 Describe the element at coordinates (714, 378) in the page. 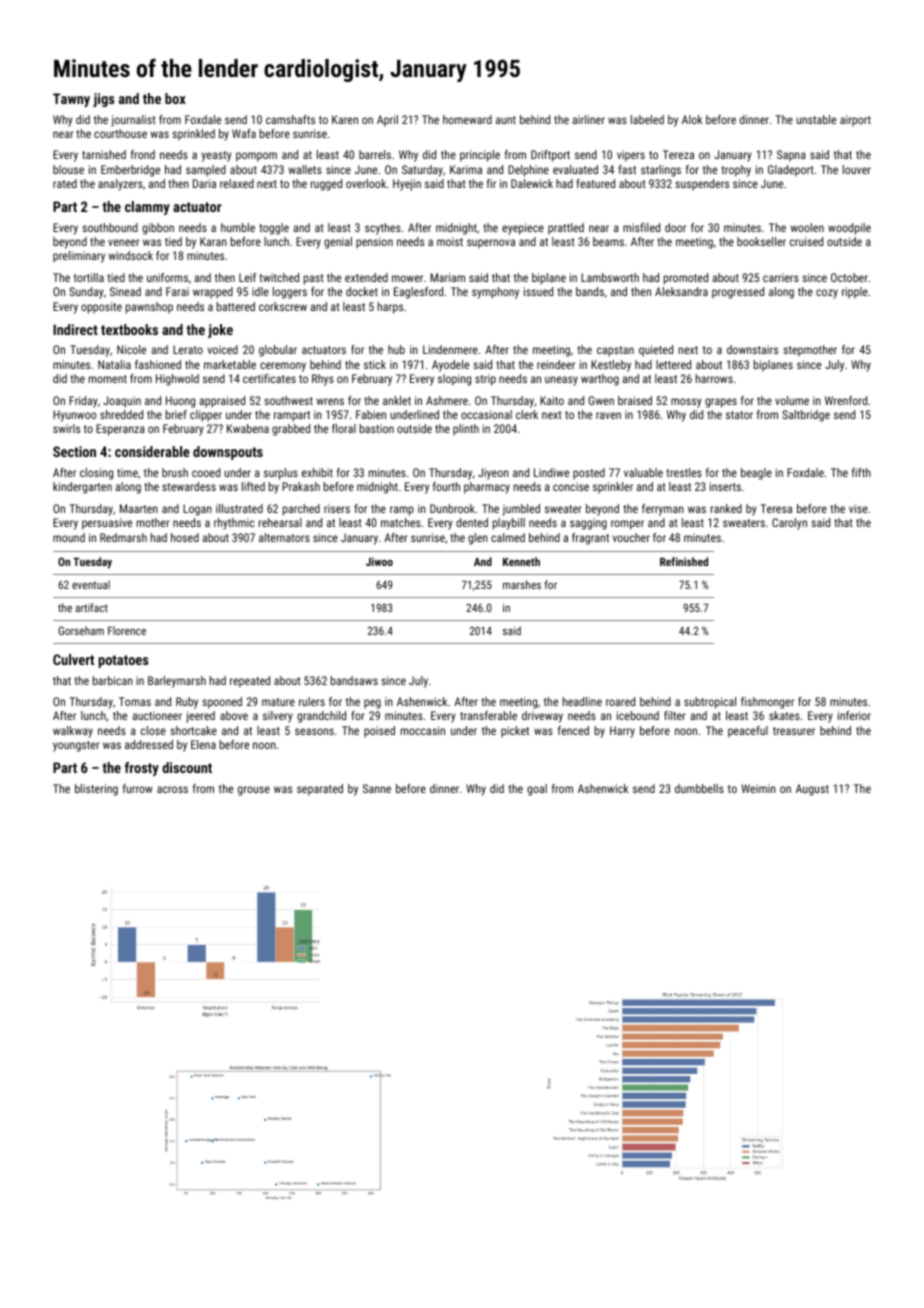

I see `harrows` at that location.
